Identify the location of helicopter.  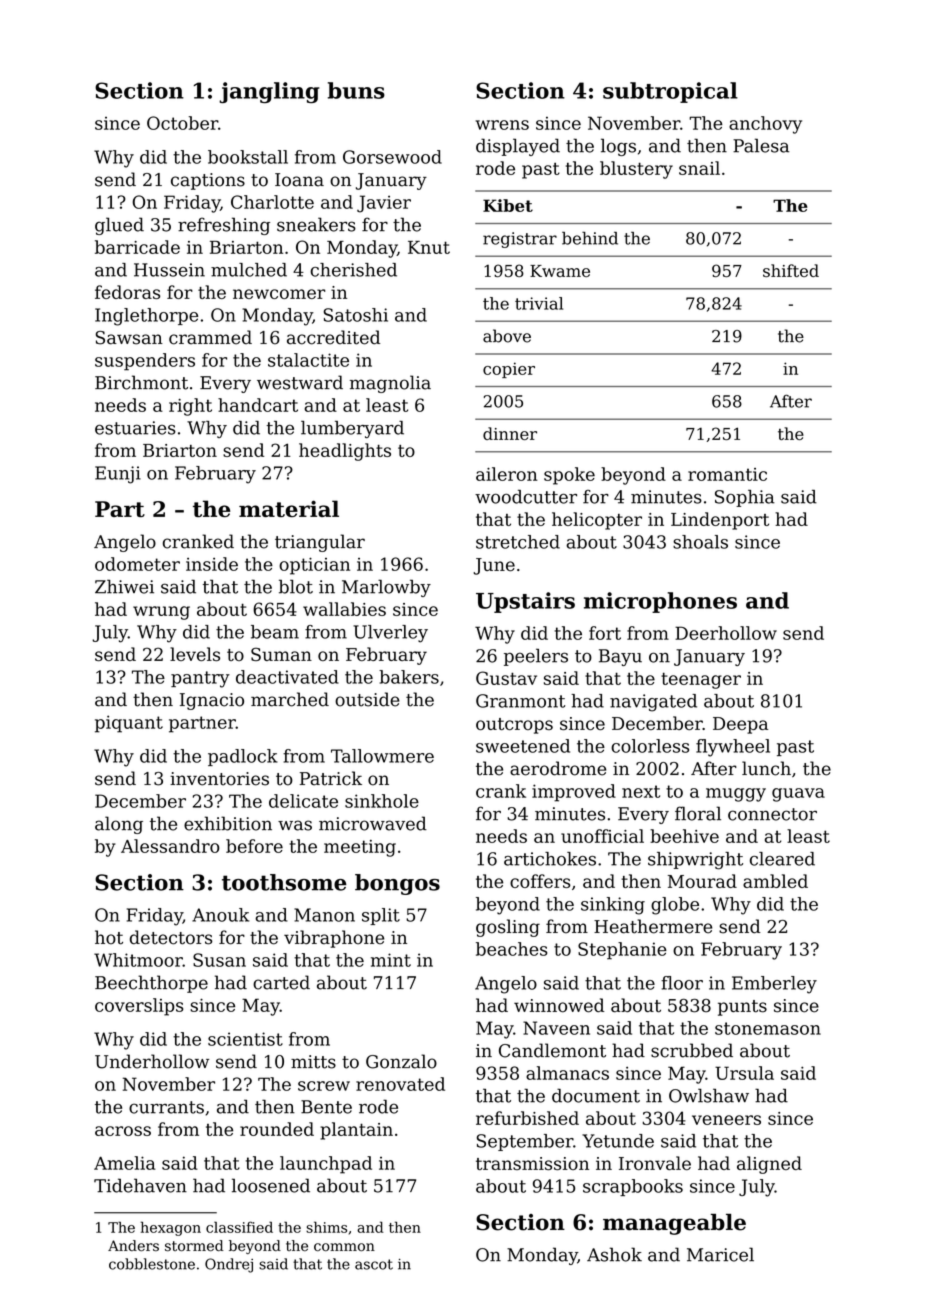
(597, 521).
